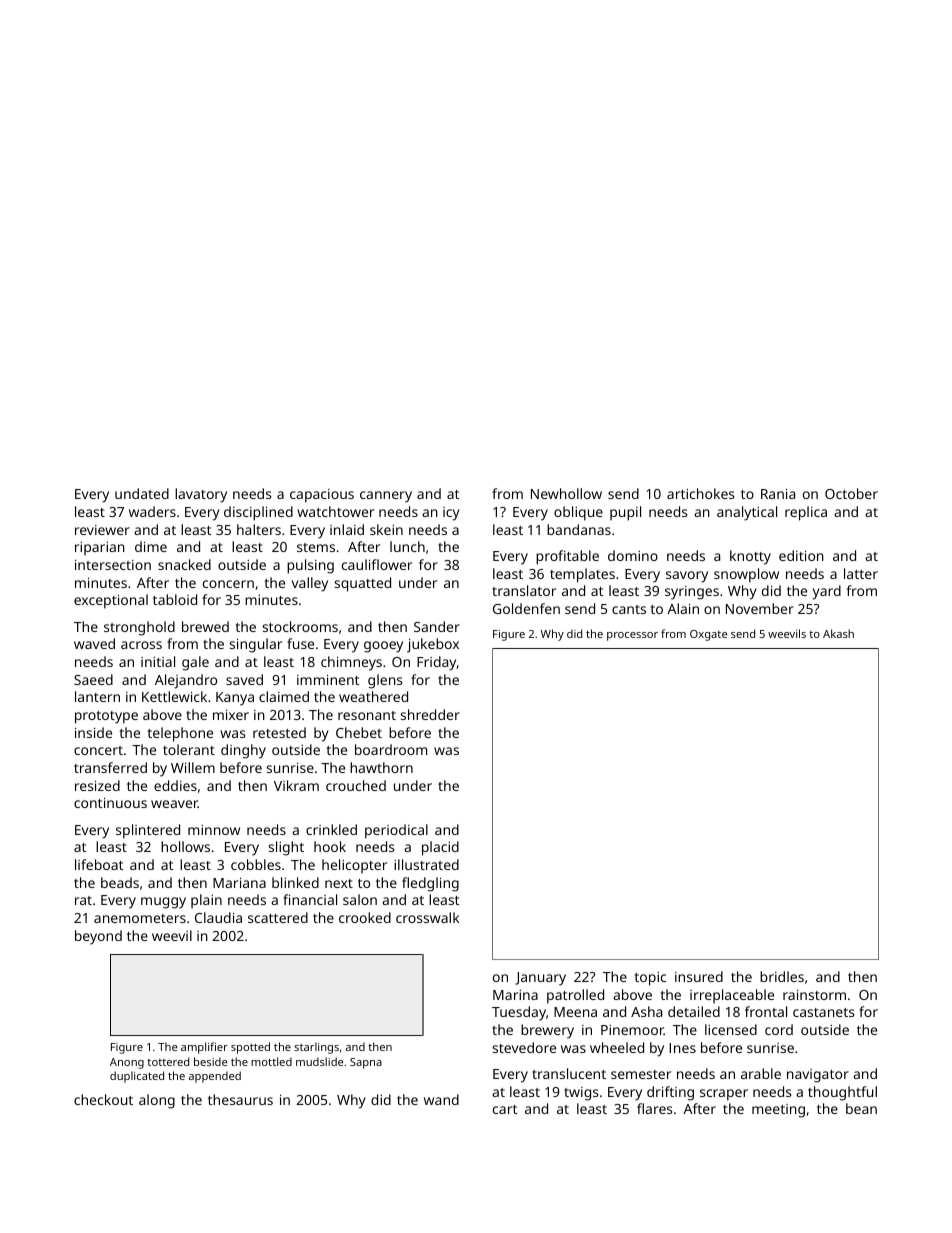  Describe the element at coordinates (175, 785) in the screenshot. I see `eddies` at that location.
